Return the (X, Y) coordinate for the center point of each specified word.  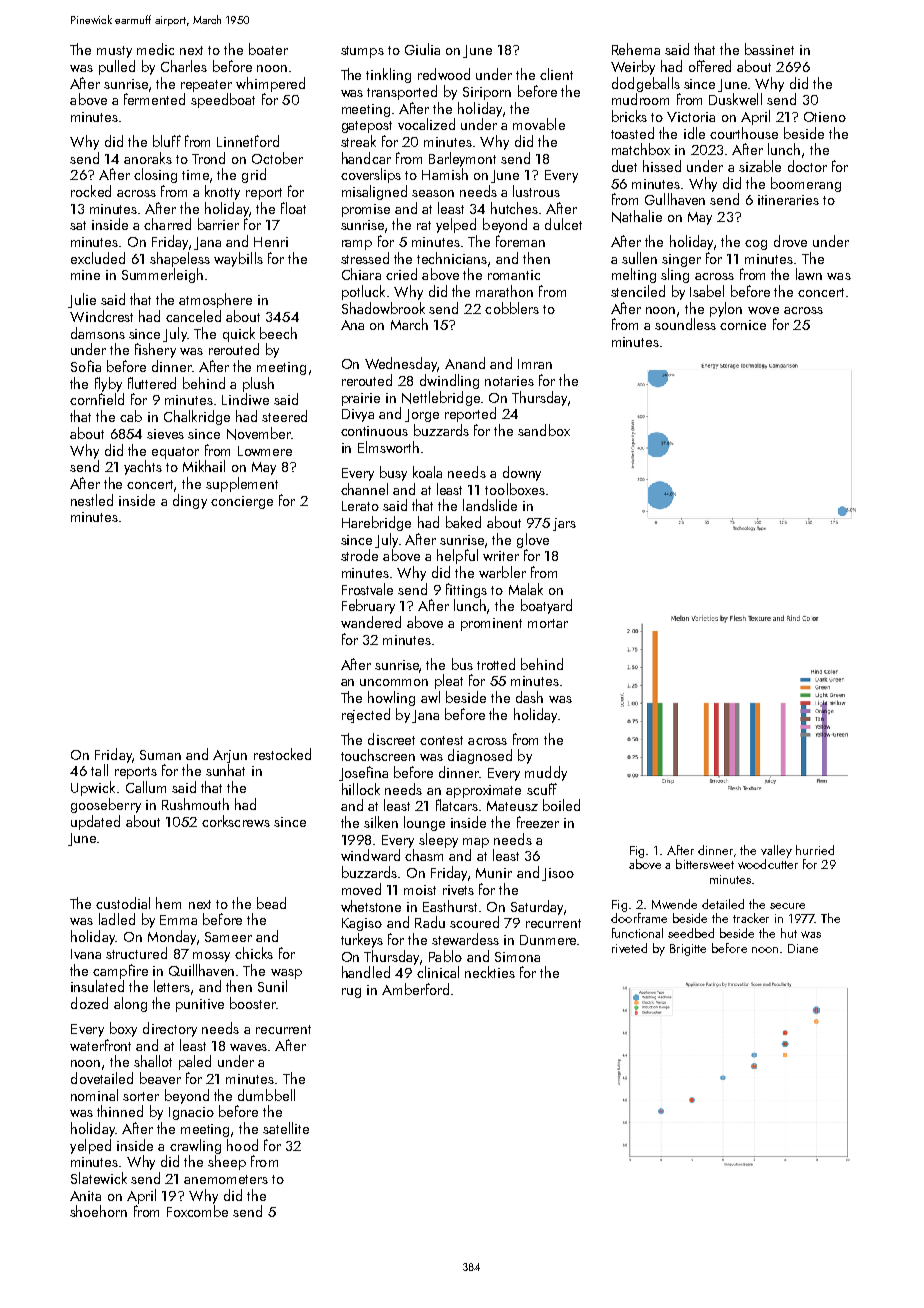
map (476, 843)
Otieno (825, 117)
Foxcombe (197, 1211)
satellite (286, 1128)
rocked (91, 191)
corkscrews (236, 821)
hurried (815, 850)
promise (366, 210)
